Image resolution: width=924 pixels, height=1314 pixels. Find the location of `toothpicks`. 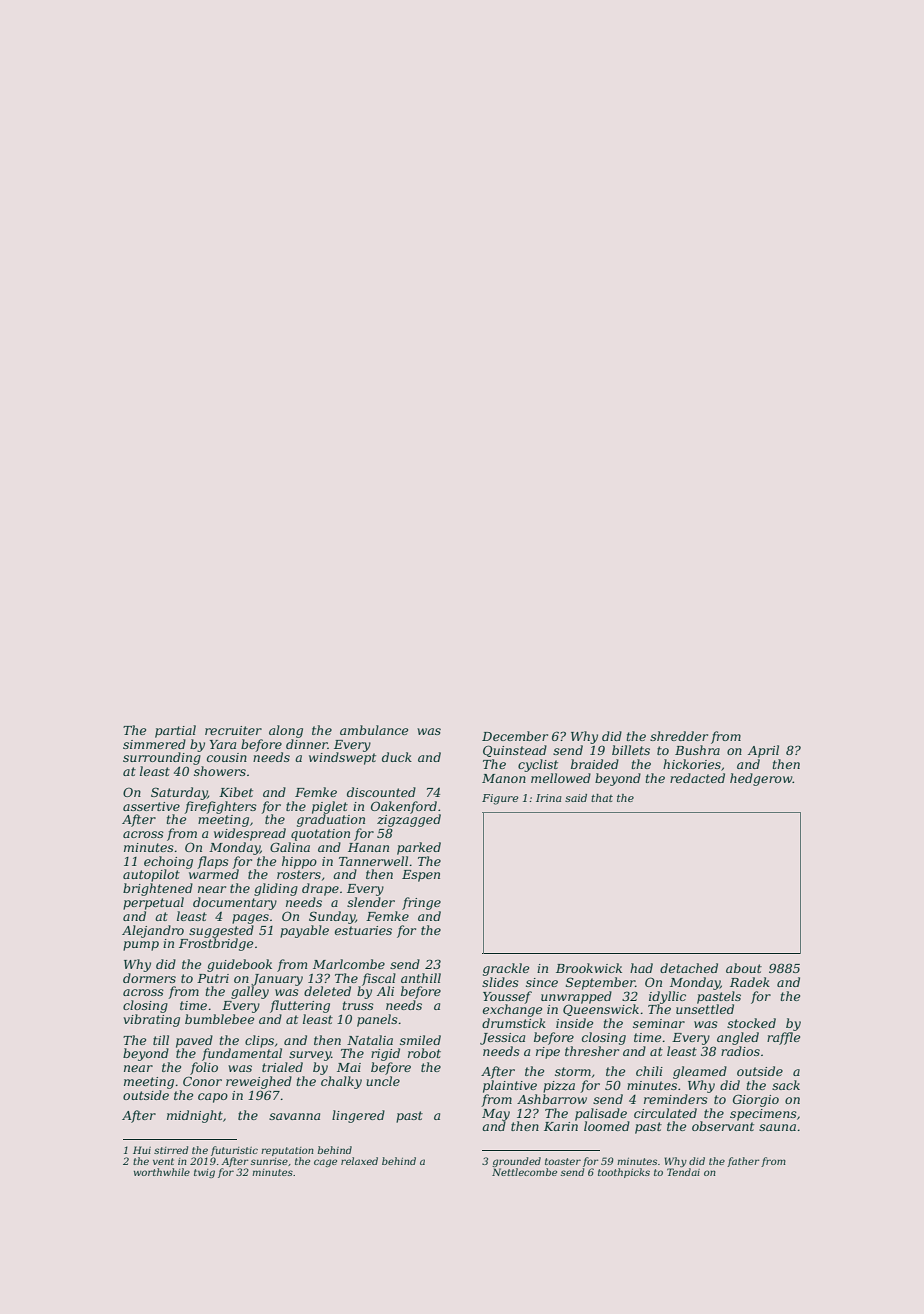

toothpicks is located at coordinates (624, 1173).
